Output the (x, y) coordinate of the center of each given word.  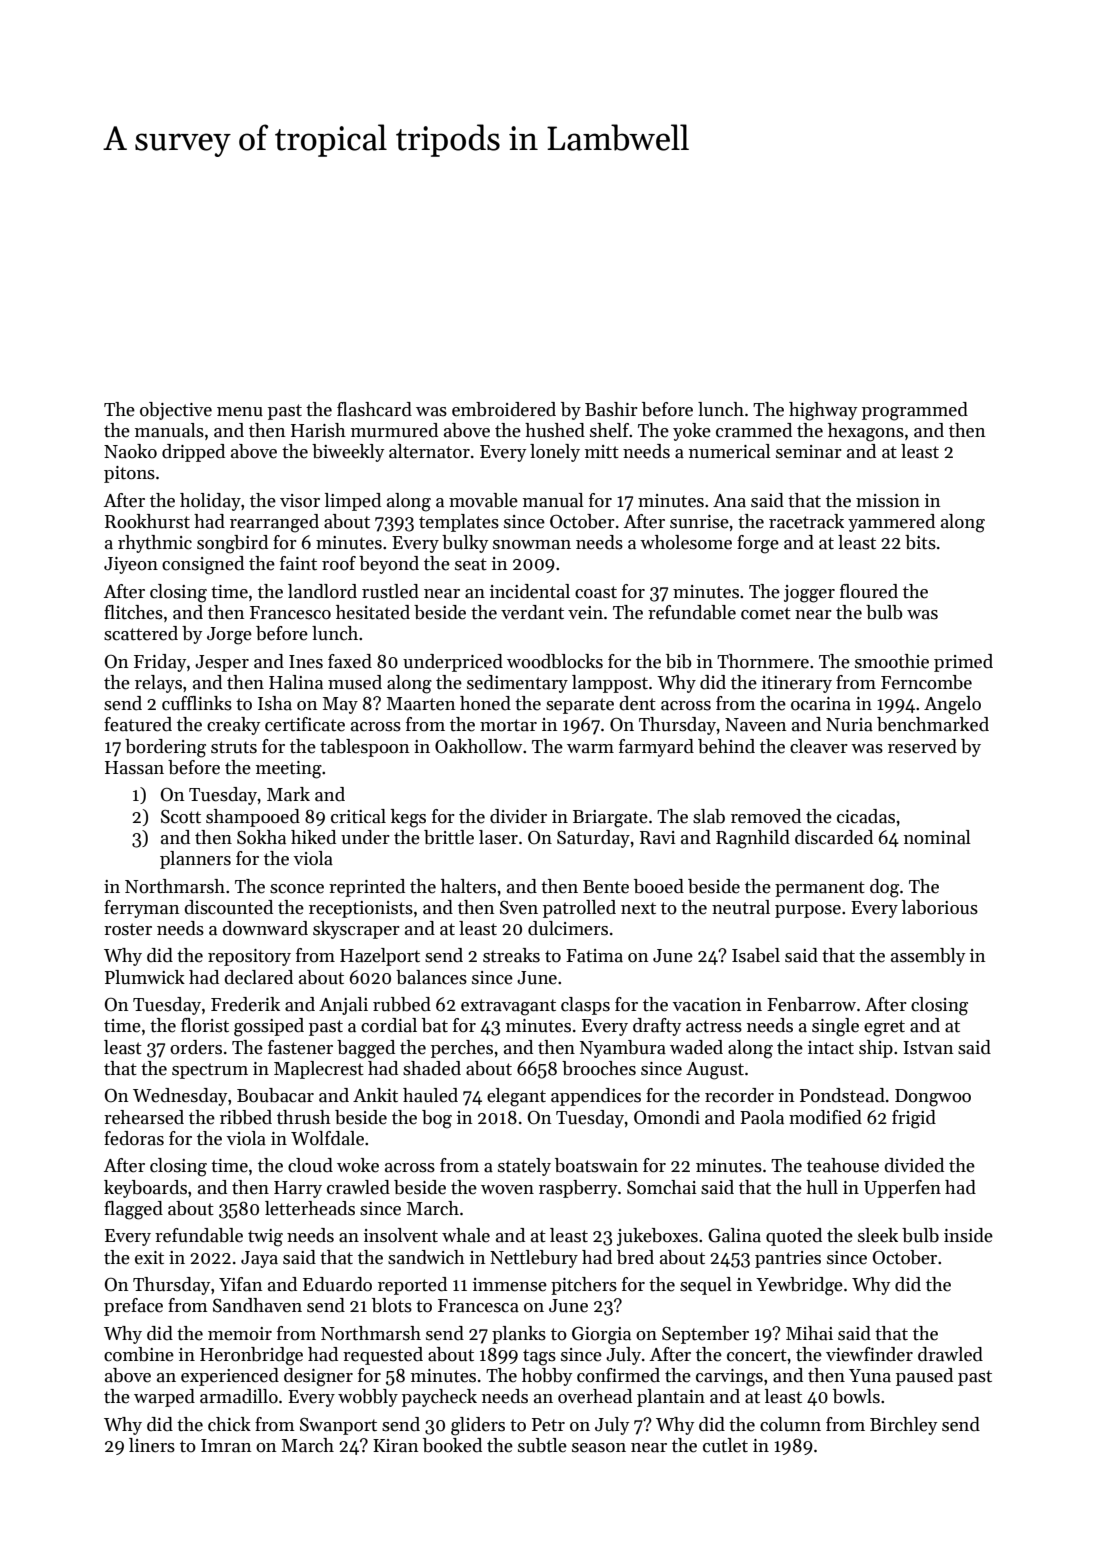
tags (539, 1357)
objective (176, 411)
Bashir (611, 409)
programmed (915, 411)
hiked (313, 837)
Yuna (870, 1376)
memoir (240, 1334)
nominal (937, 837)
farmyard (656, 748)
